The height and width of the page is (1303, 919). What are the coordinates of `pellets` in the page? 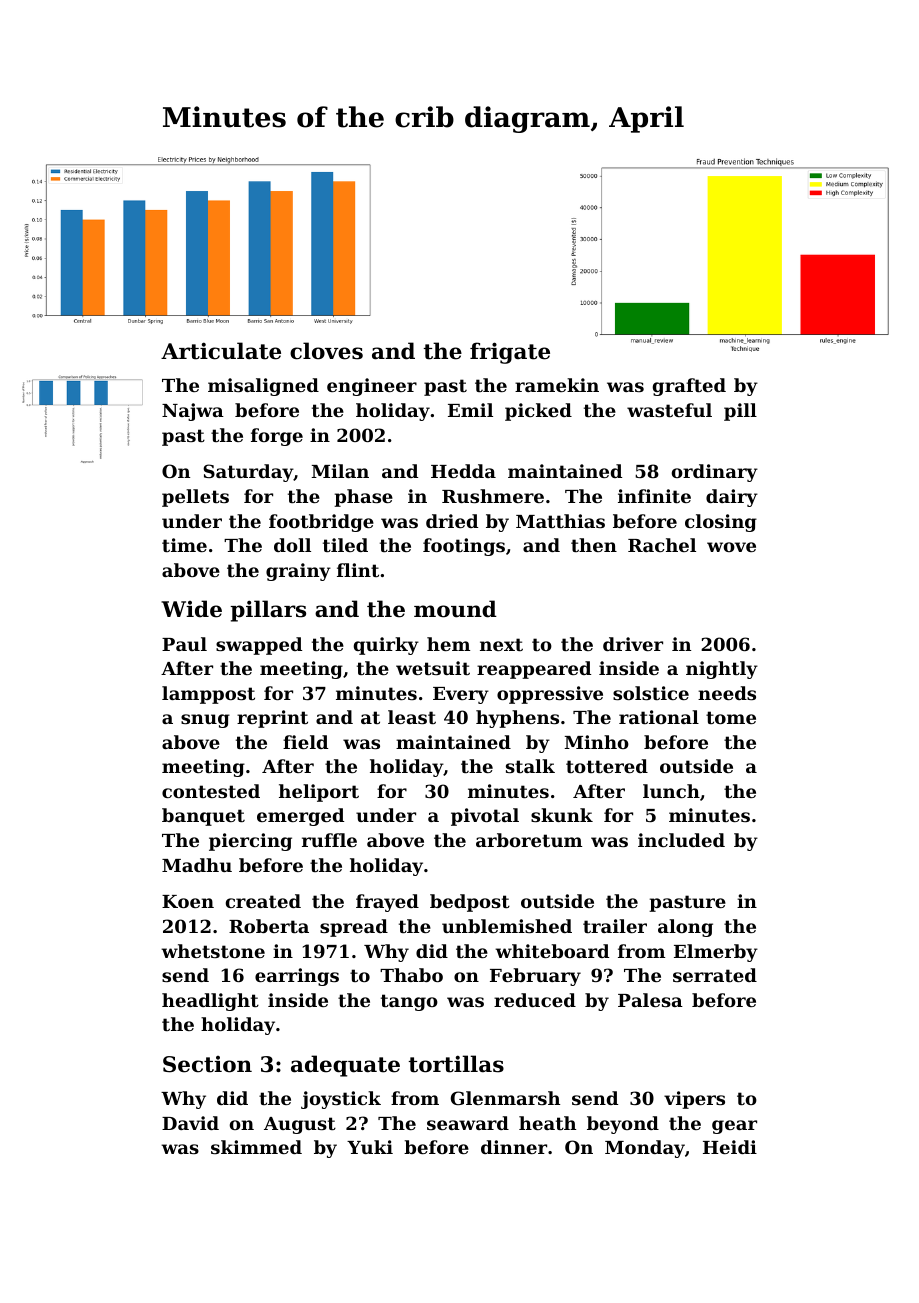 It's located at (195, 498).
